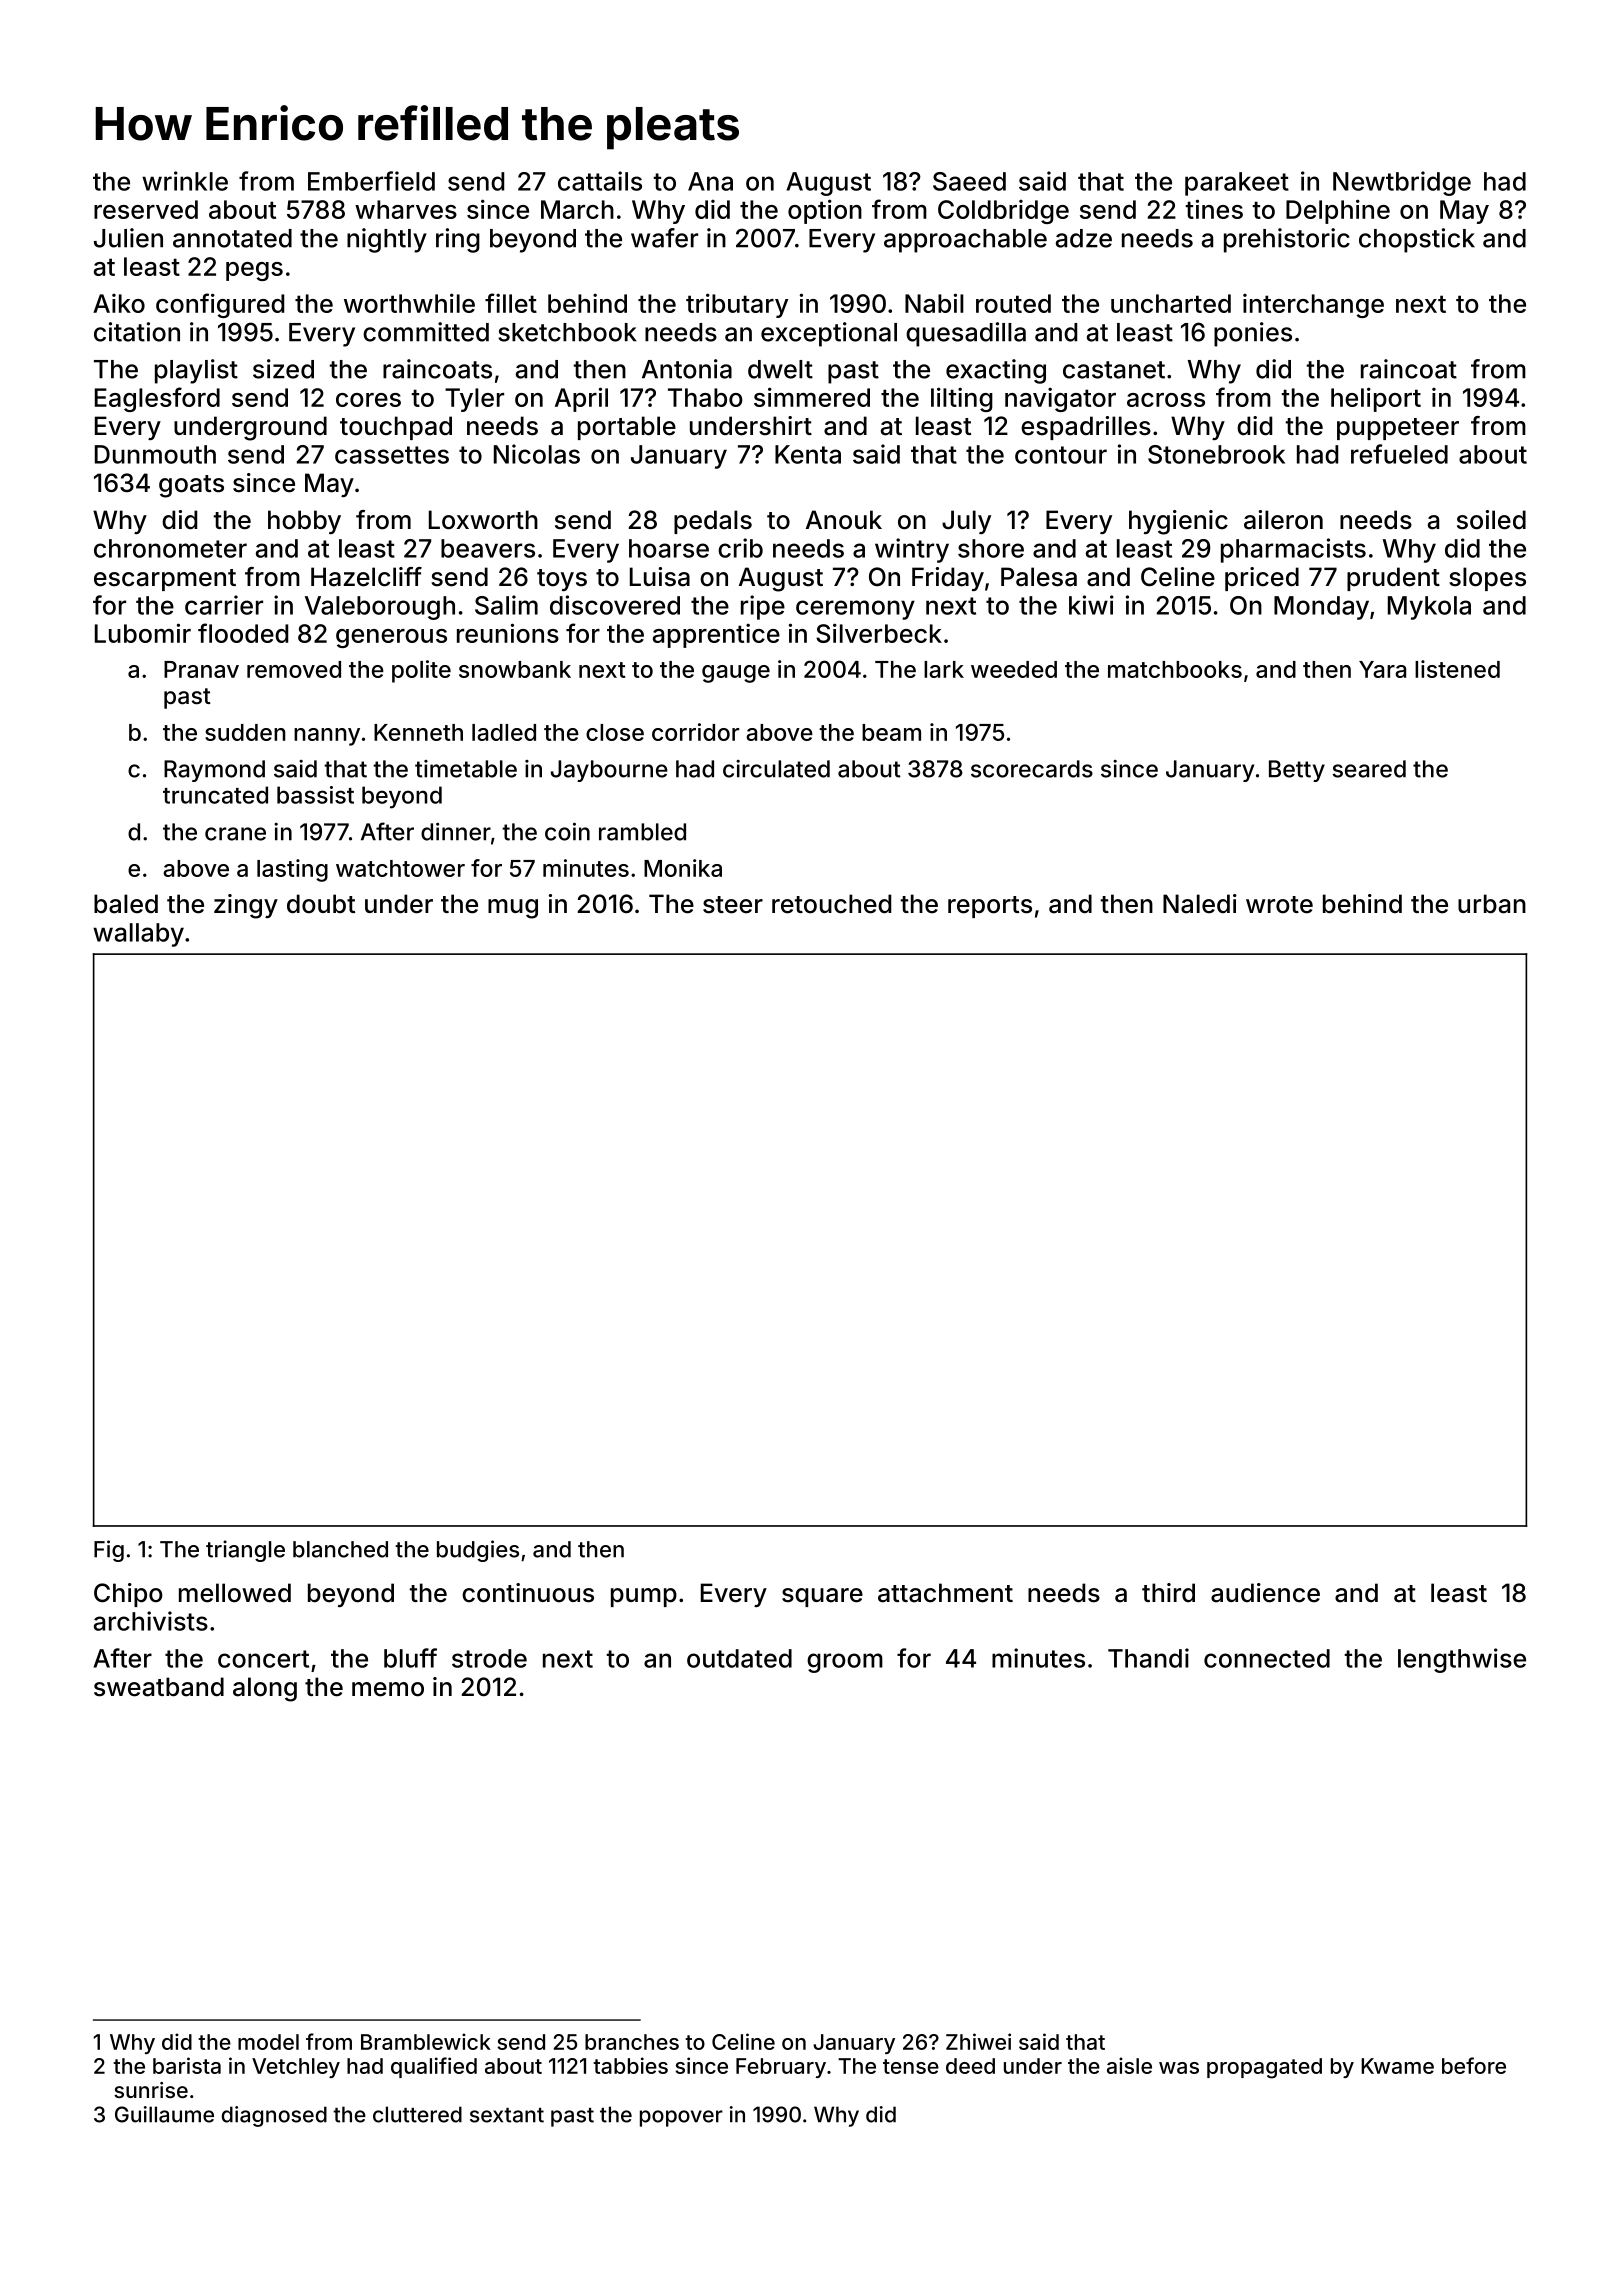  I want to click on mug, so click(513, 909).
